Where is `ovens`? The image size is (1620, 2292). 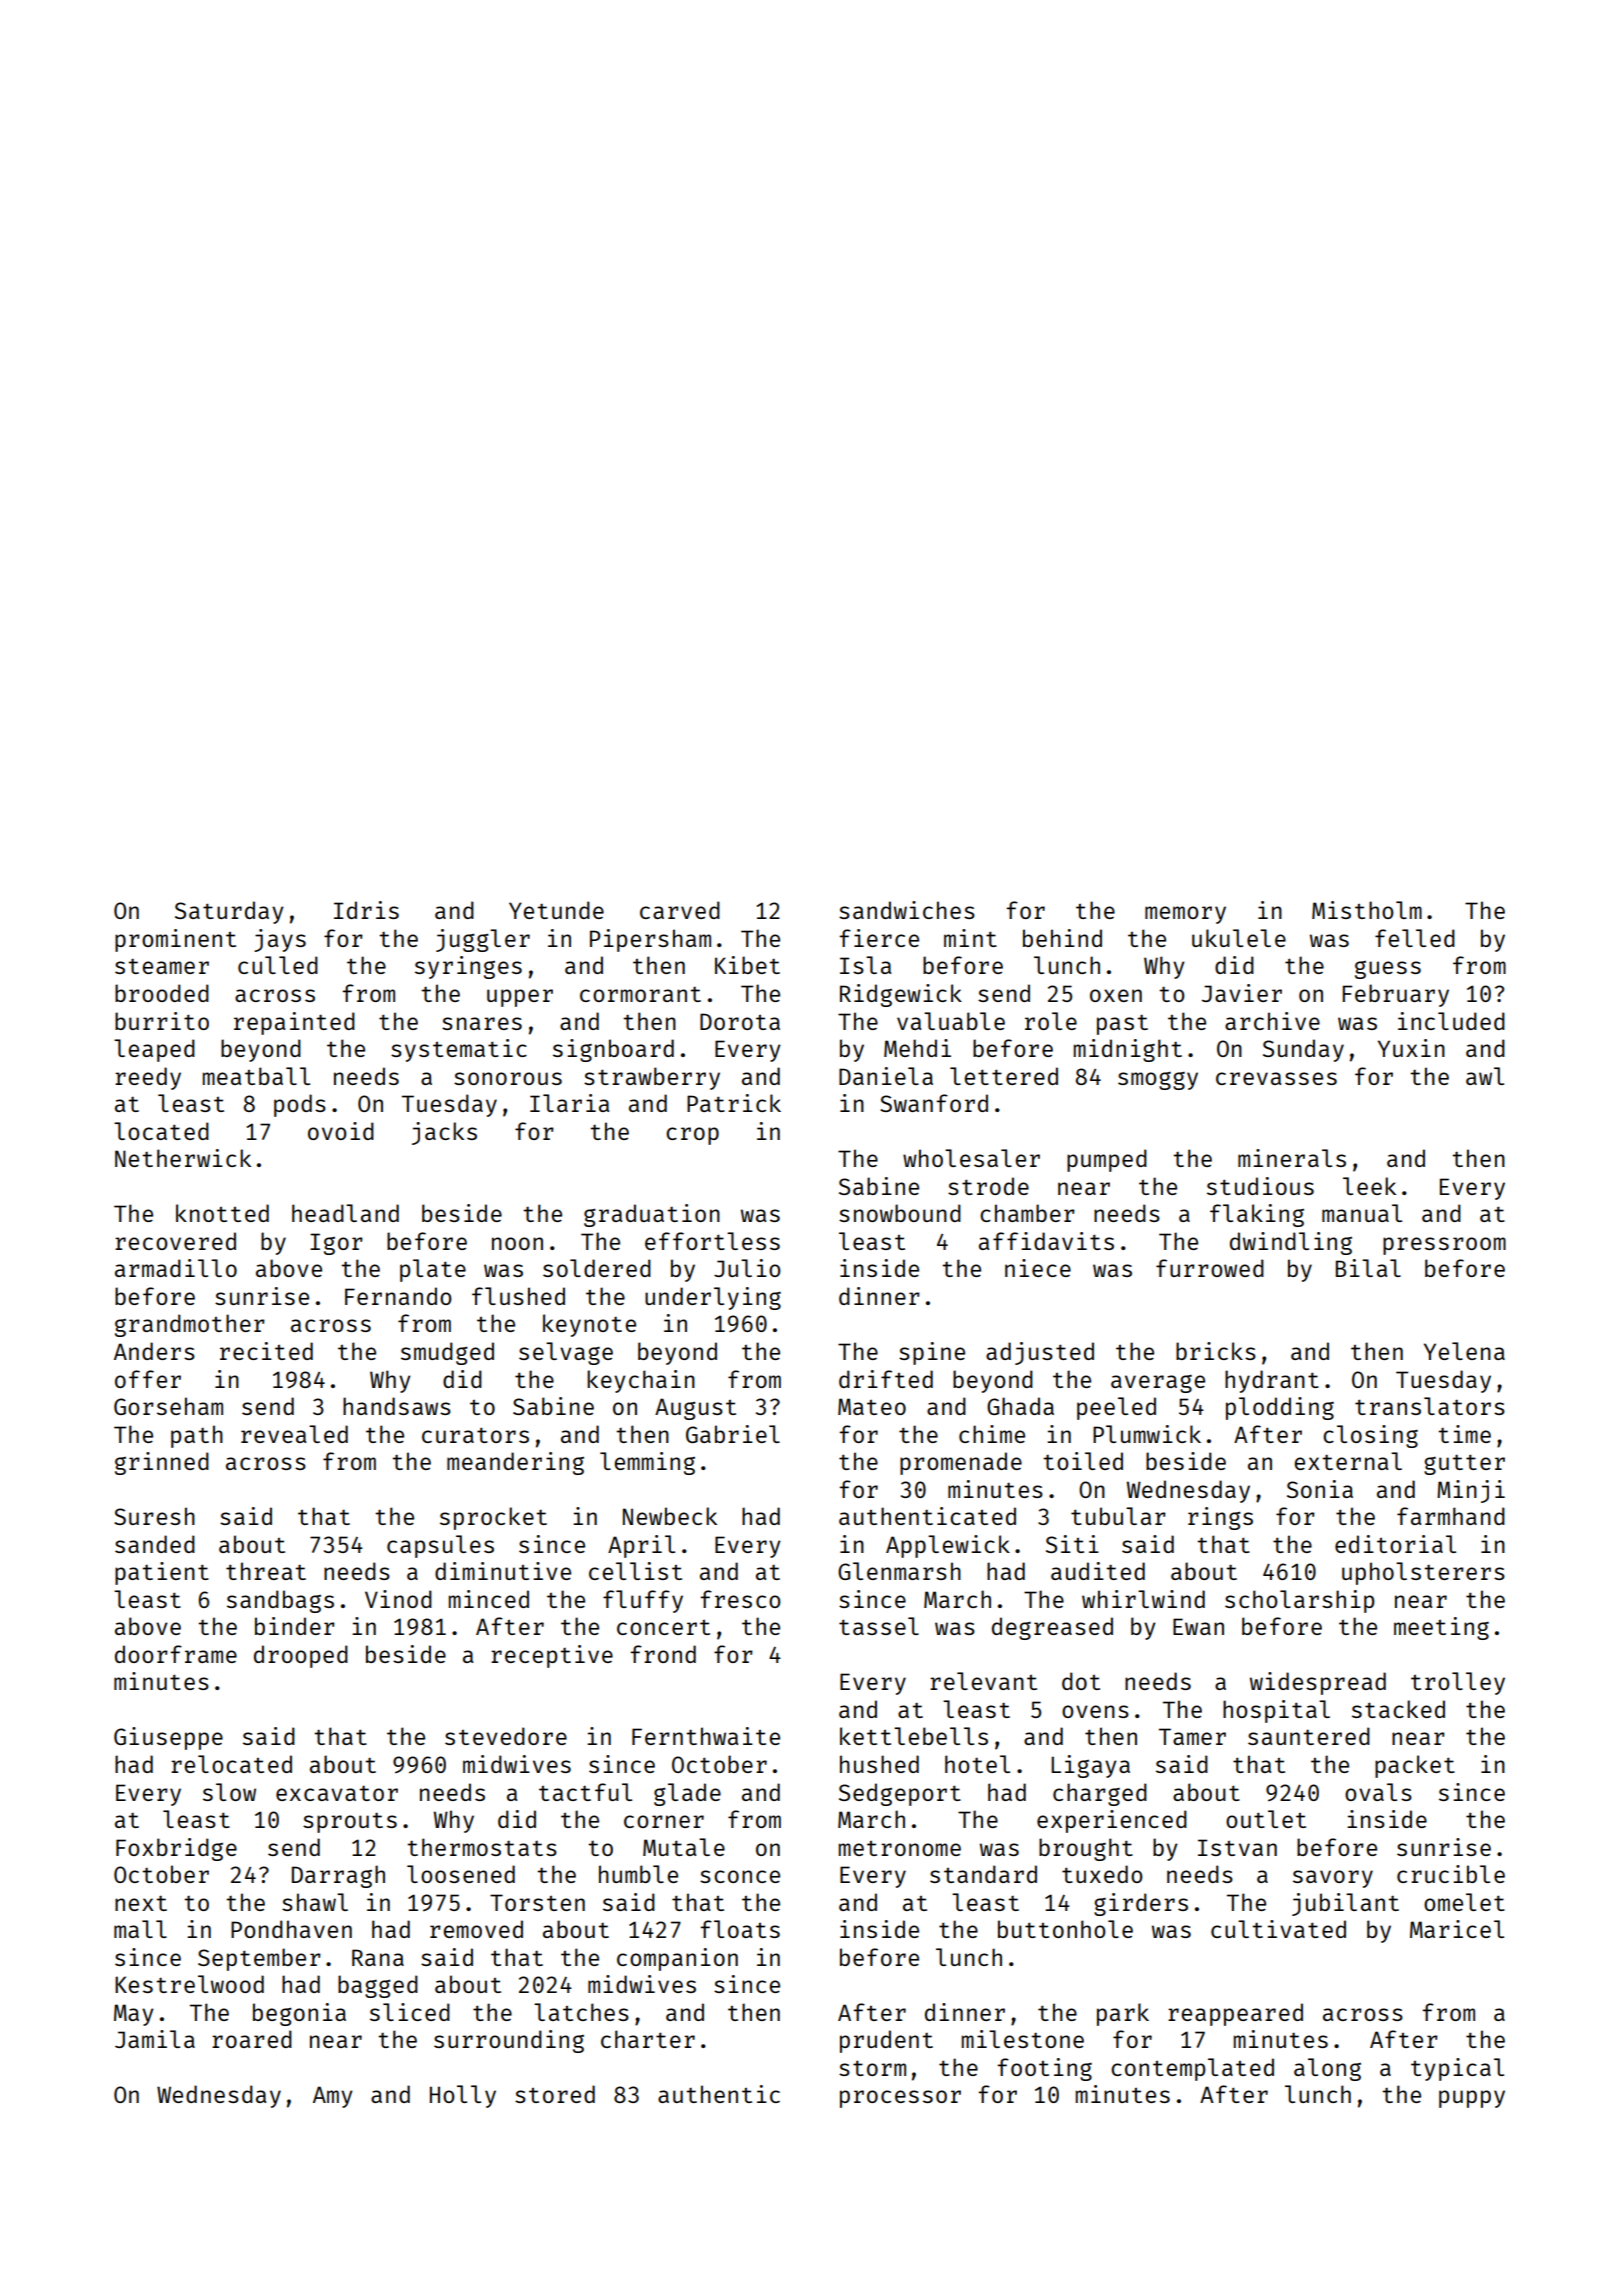 ovens is located at coordinates (1095, 1711).
